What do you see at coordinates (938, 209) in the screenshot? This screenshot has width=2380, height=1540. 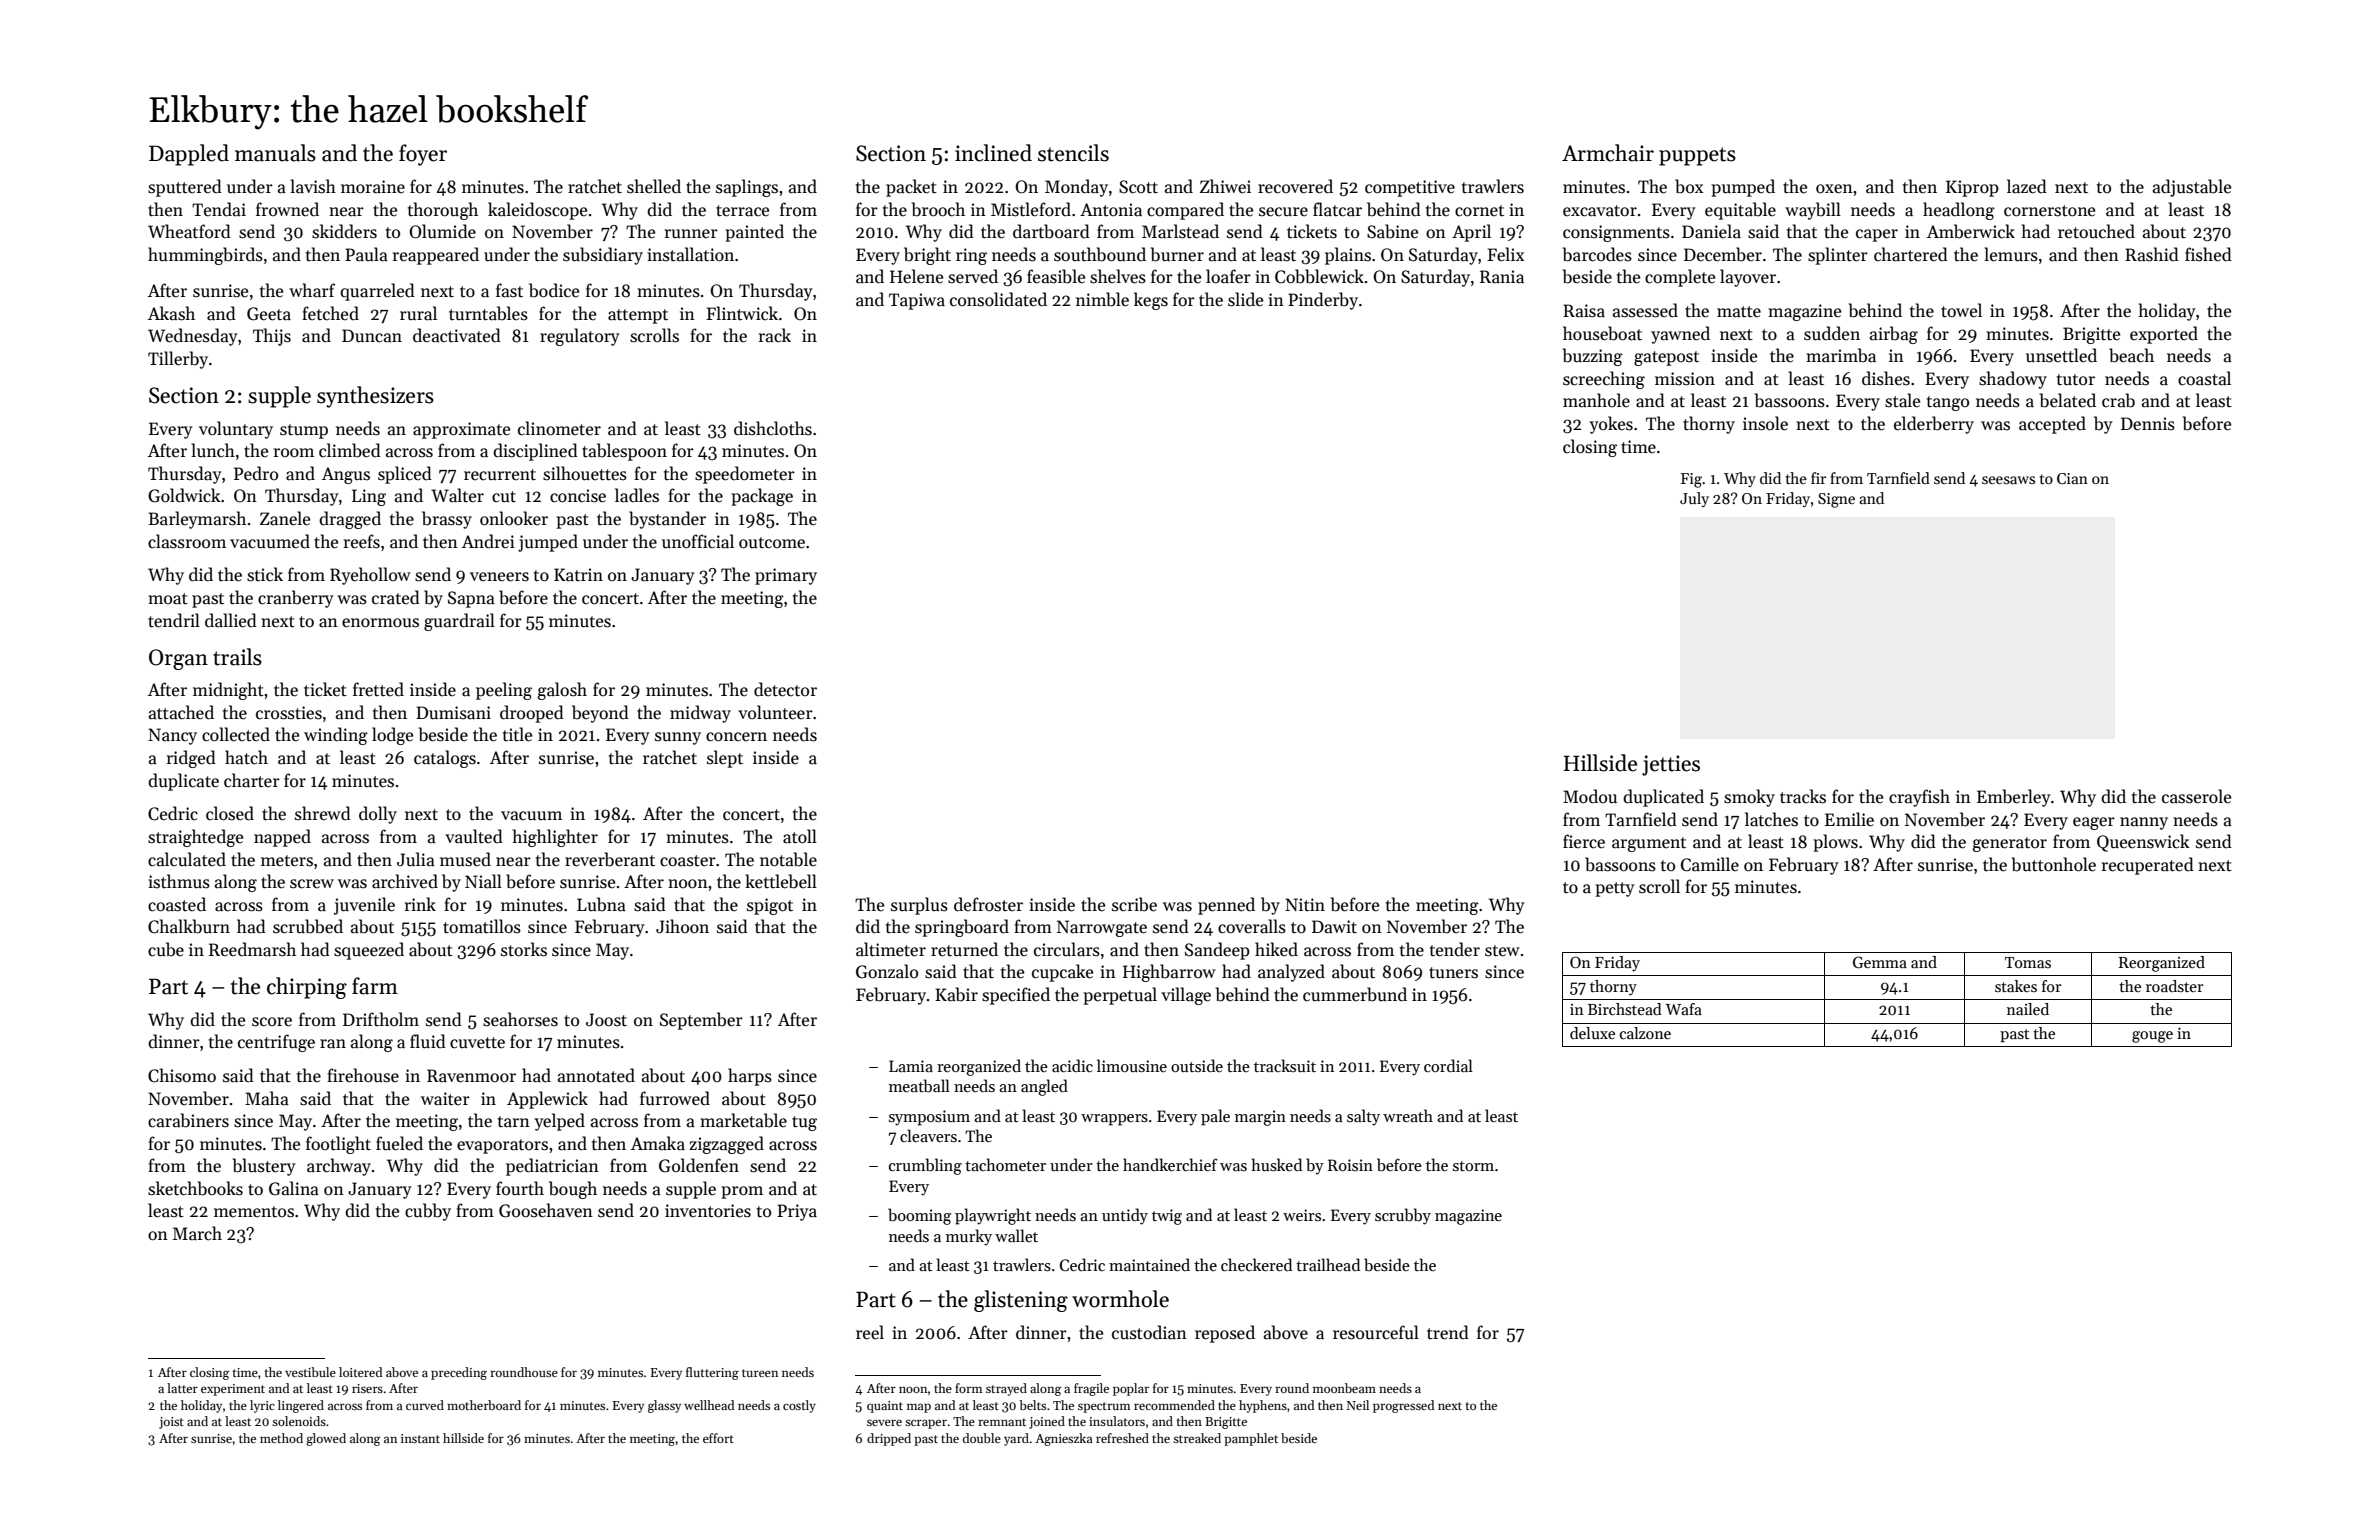 I see `brooch` at bounding box center [938, 209].
